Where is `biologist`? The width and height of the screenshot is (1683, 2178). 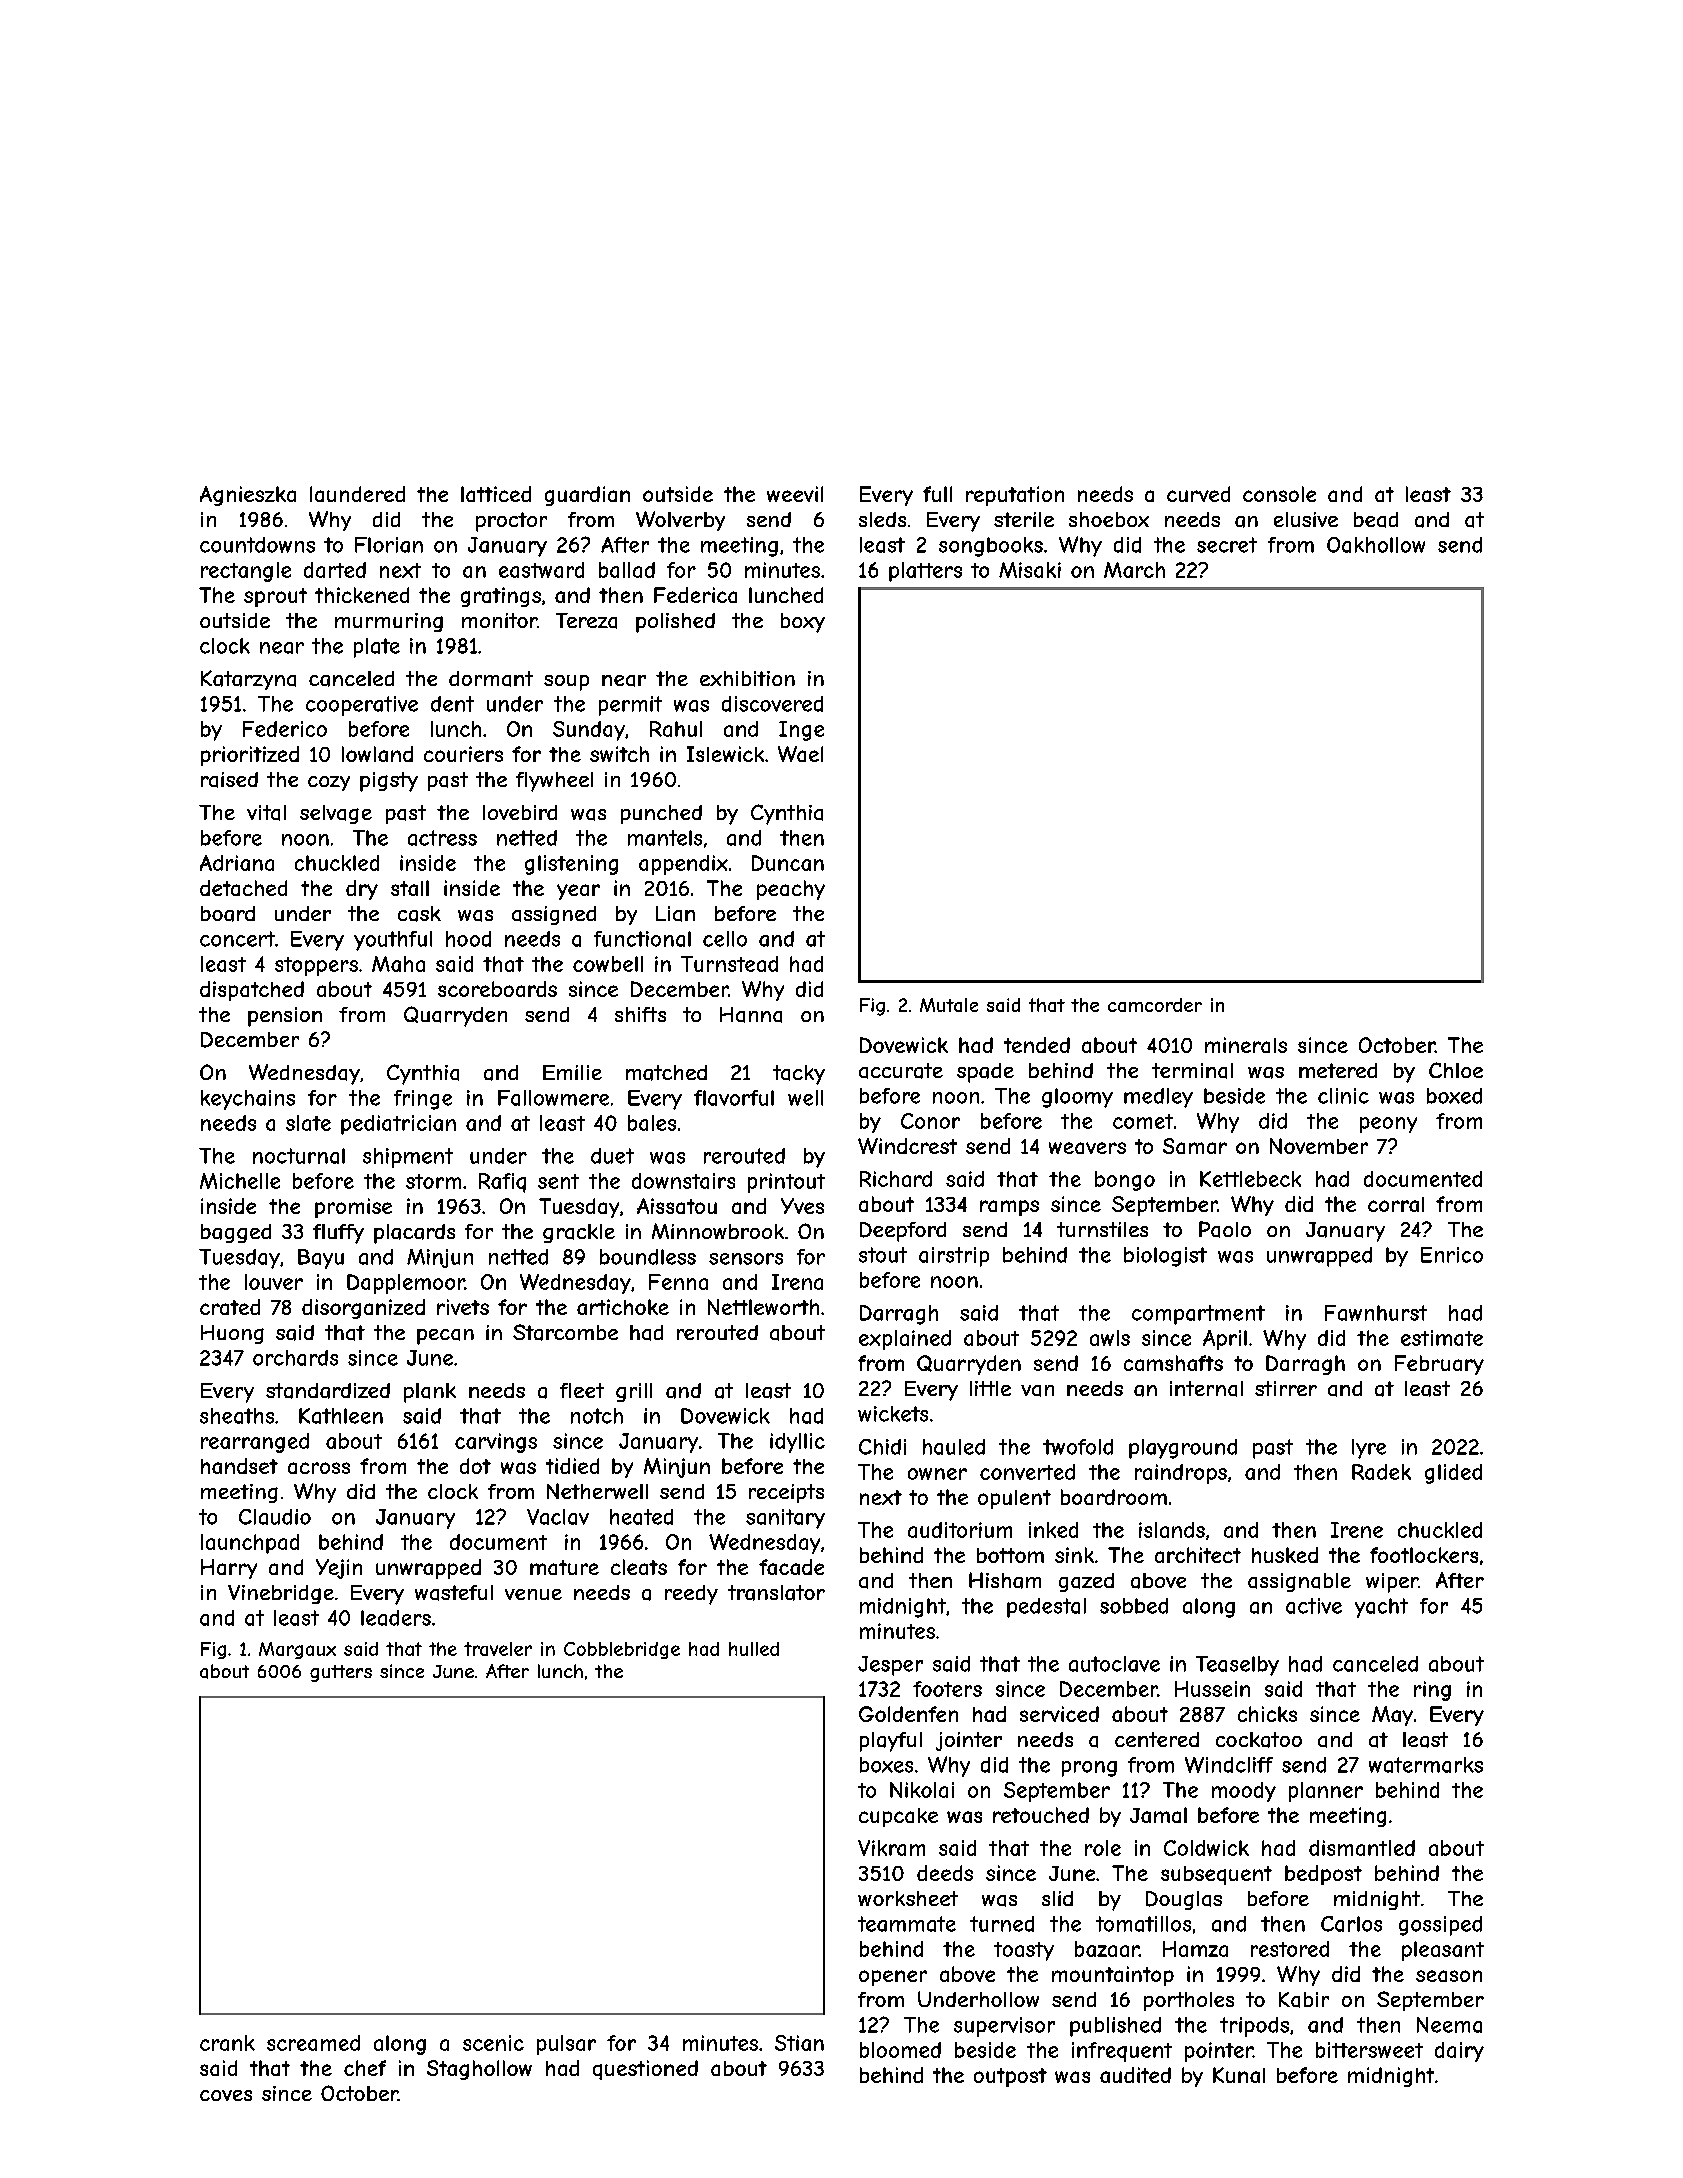 biologist is located at coordinates (1165, 1257).
